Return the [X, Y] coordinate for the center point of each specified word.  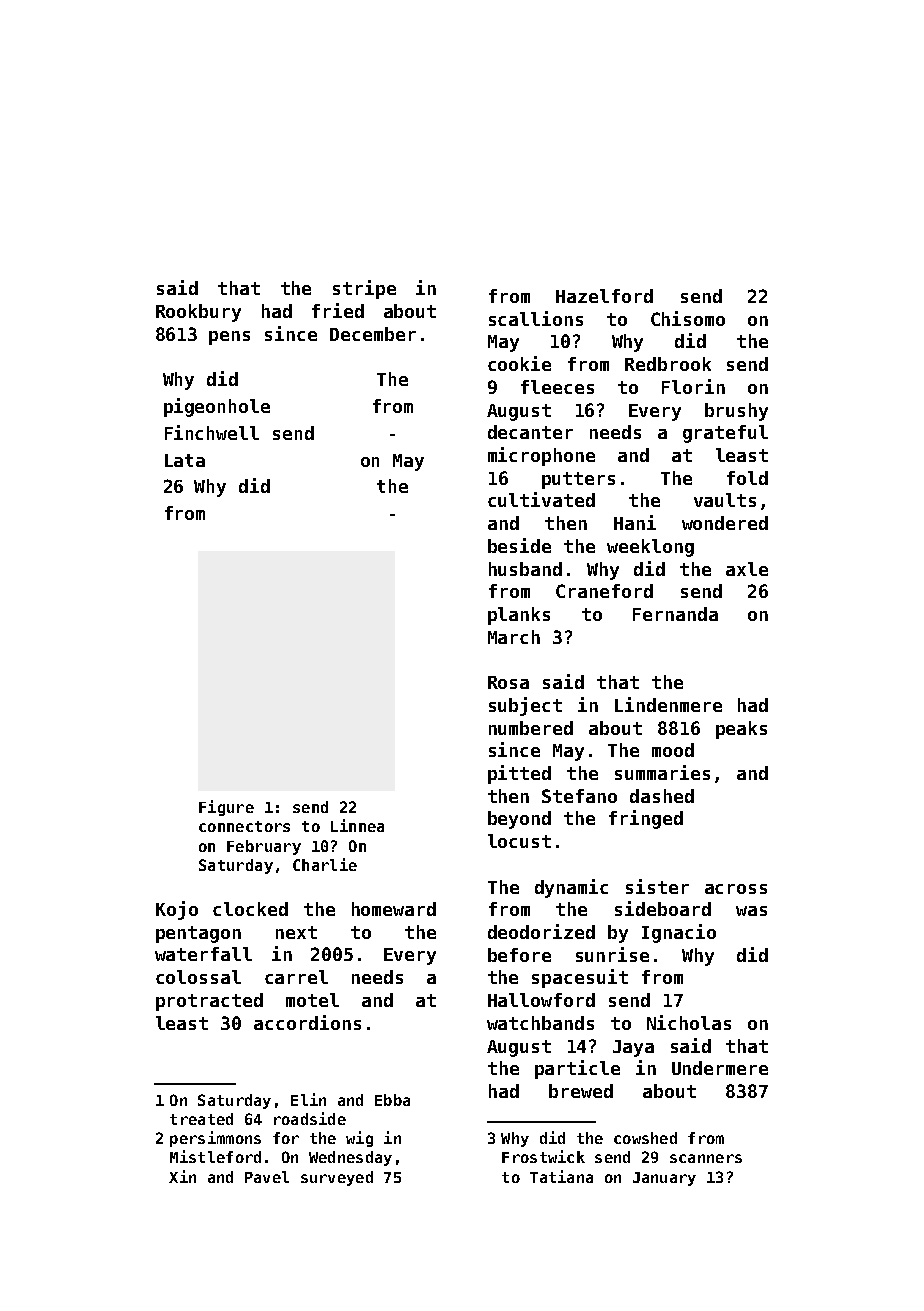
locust [519, 841]
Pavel [267, 1177]
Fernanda [675, 614]
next [296, 932]
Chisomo [688, 318]
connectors [244, 826]
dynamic [571, 888]
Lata [185, 460]
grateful [725, 434]
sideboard [663, 908]
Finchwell [212, 432]
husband [525, 569]
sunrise [612, 954]
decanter [530, 432]
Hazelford [604, 296]
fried [338, 310]
